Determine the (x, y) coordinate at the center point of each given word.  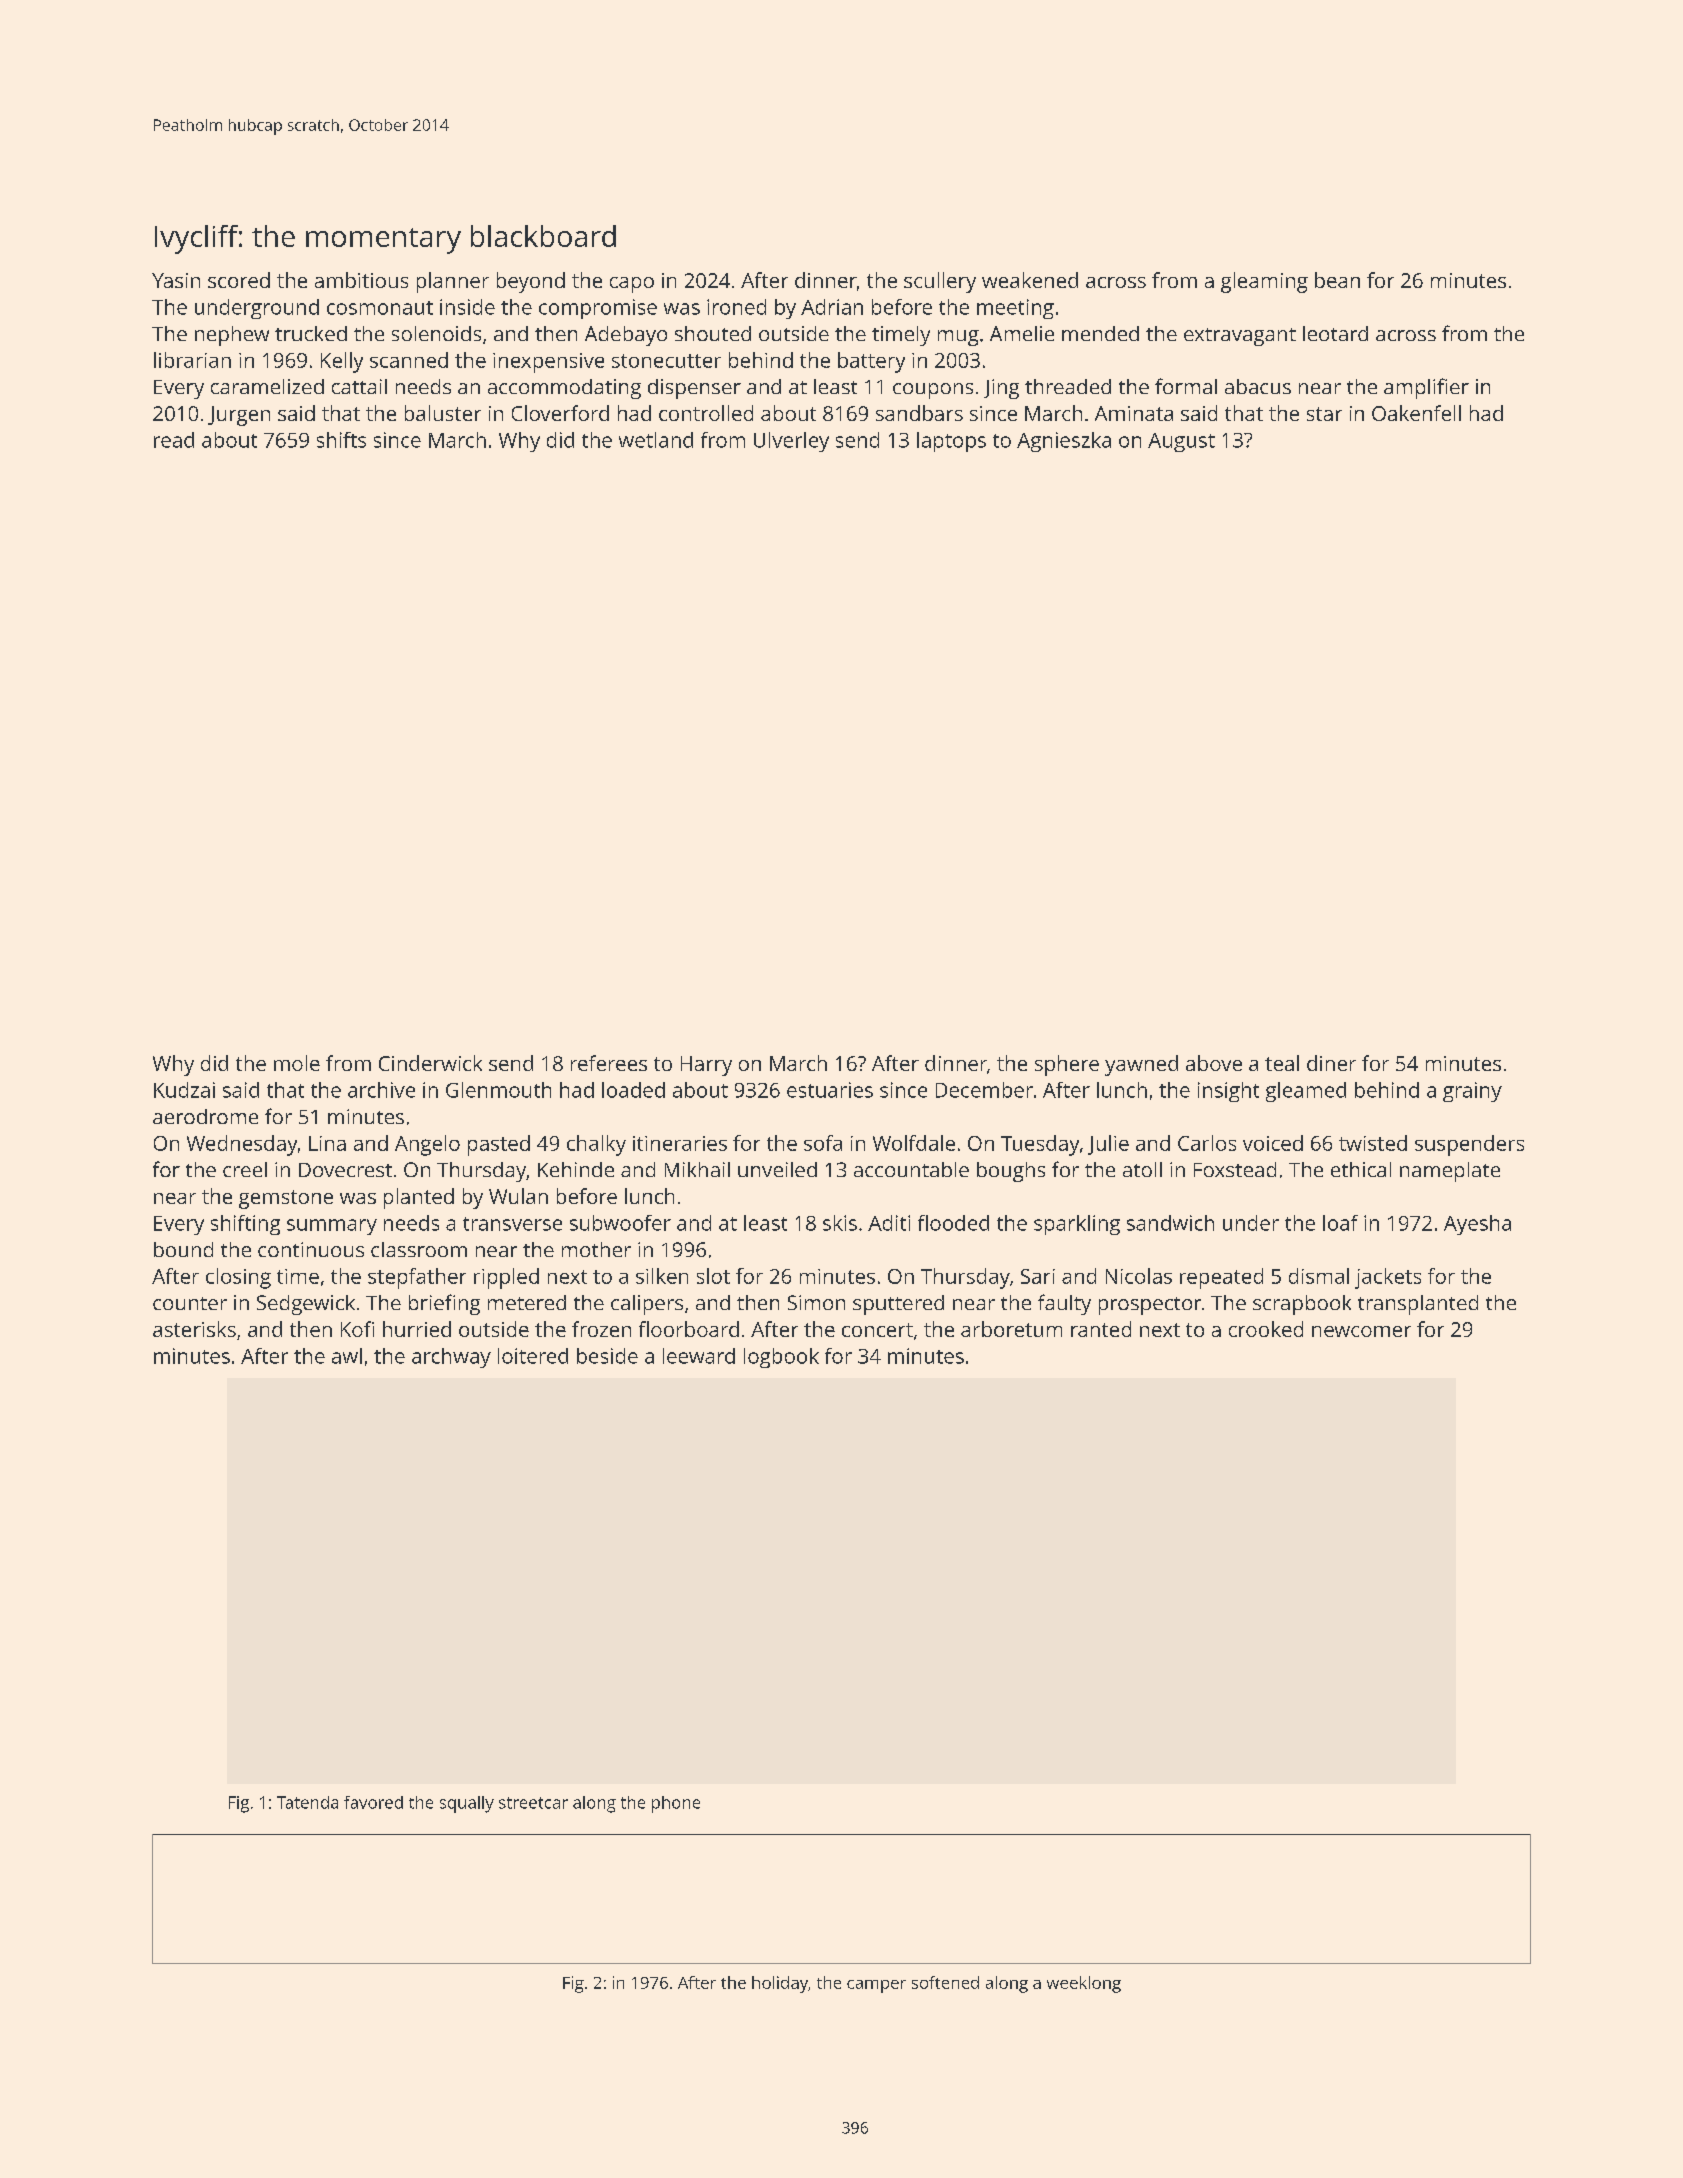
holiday (780, 1984)
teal (1282, 1063)
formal (1186, 386)
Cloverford (560, 413)
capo (632, 285)
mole (297, 1063)
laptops (951, 442)
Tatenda (307, 1802)
